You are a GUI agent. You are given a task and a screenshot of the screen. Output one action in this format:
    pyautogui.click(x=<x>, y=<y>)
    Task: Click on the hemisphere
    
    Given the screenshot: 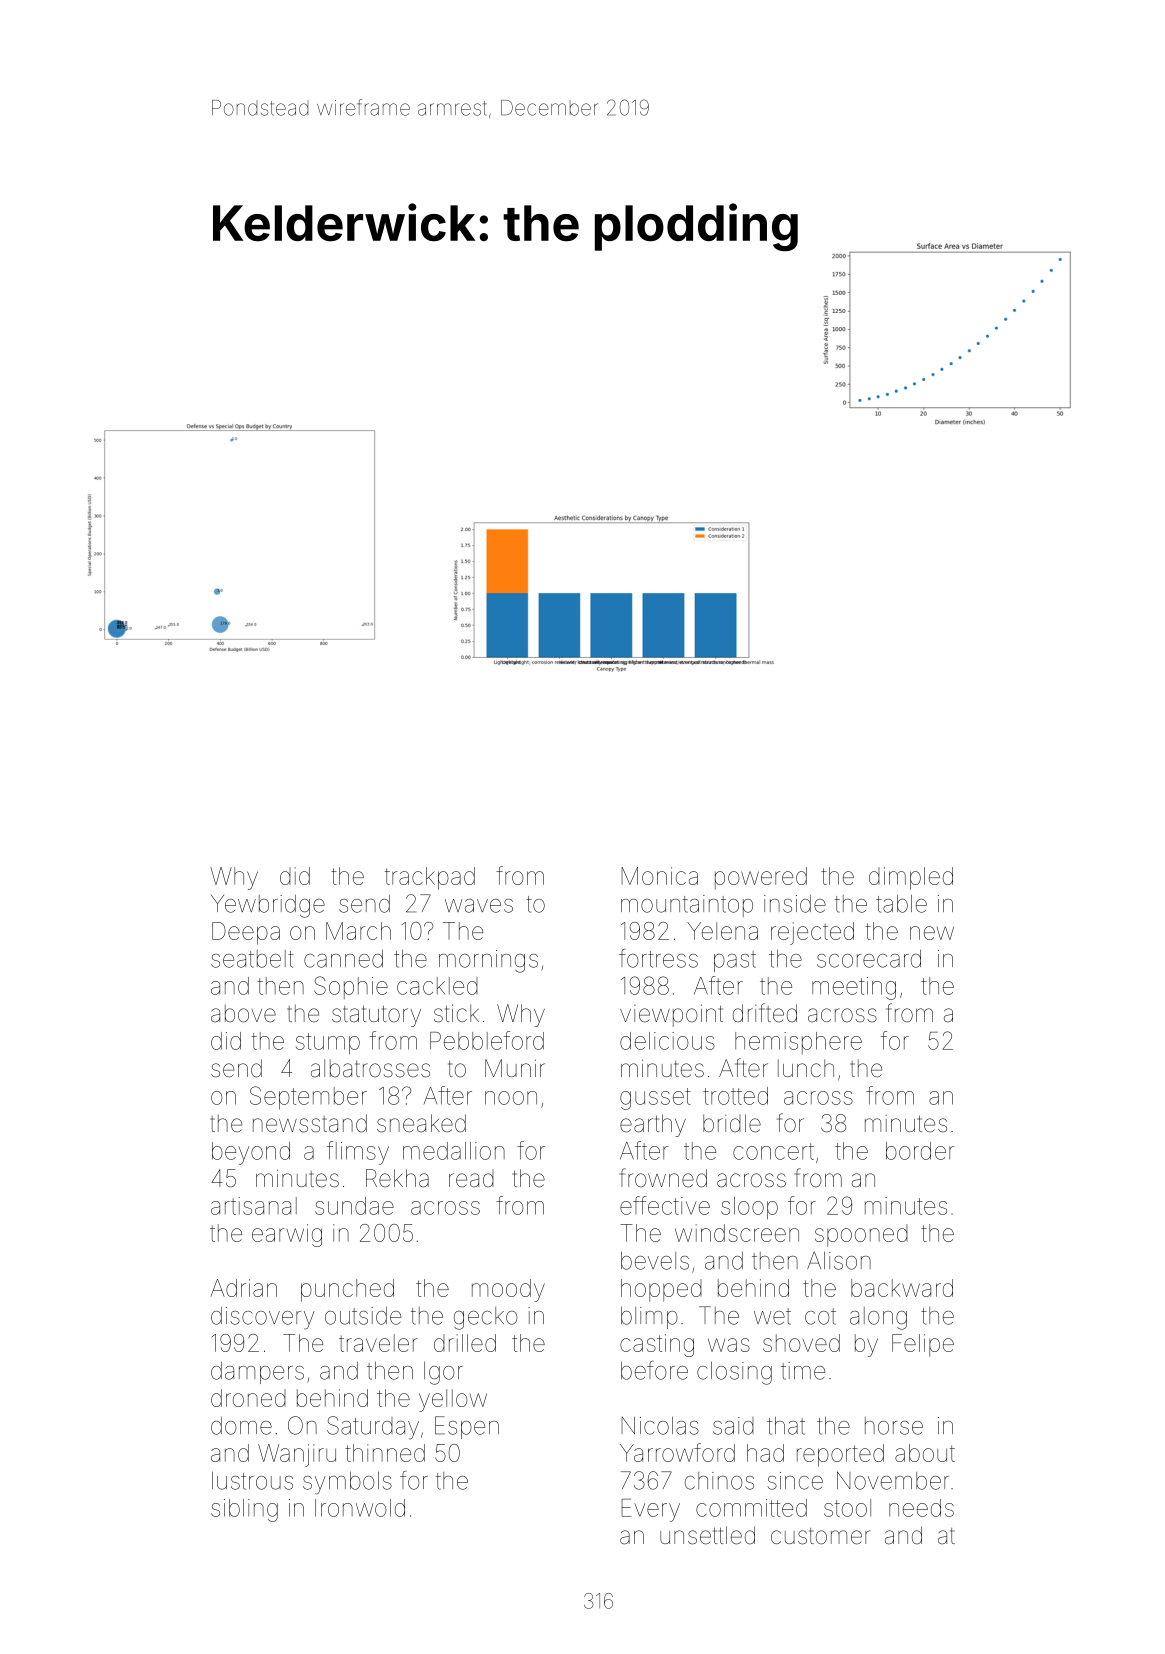 What is the action you would take?
    pyautogui.click(x=798, y=1043)
